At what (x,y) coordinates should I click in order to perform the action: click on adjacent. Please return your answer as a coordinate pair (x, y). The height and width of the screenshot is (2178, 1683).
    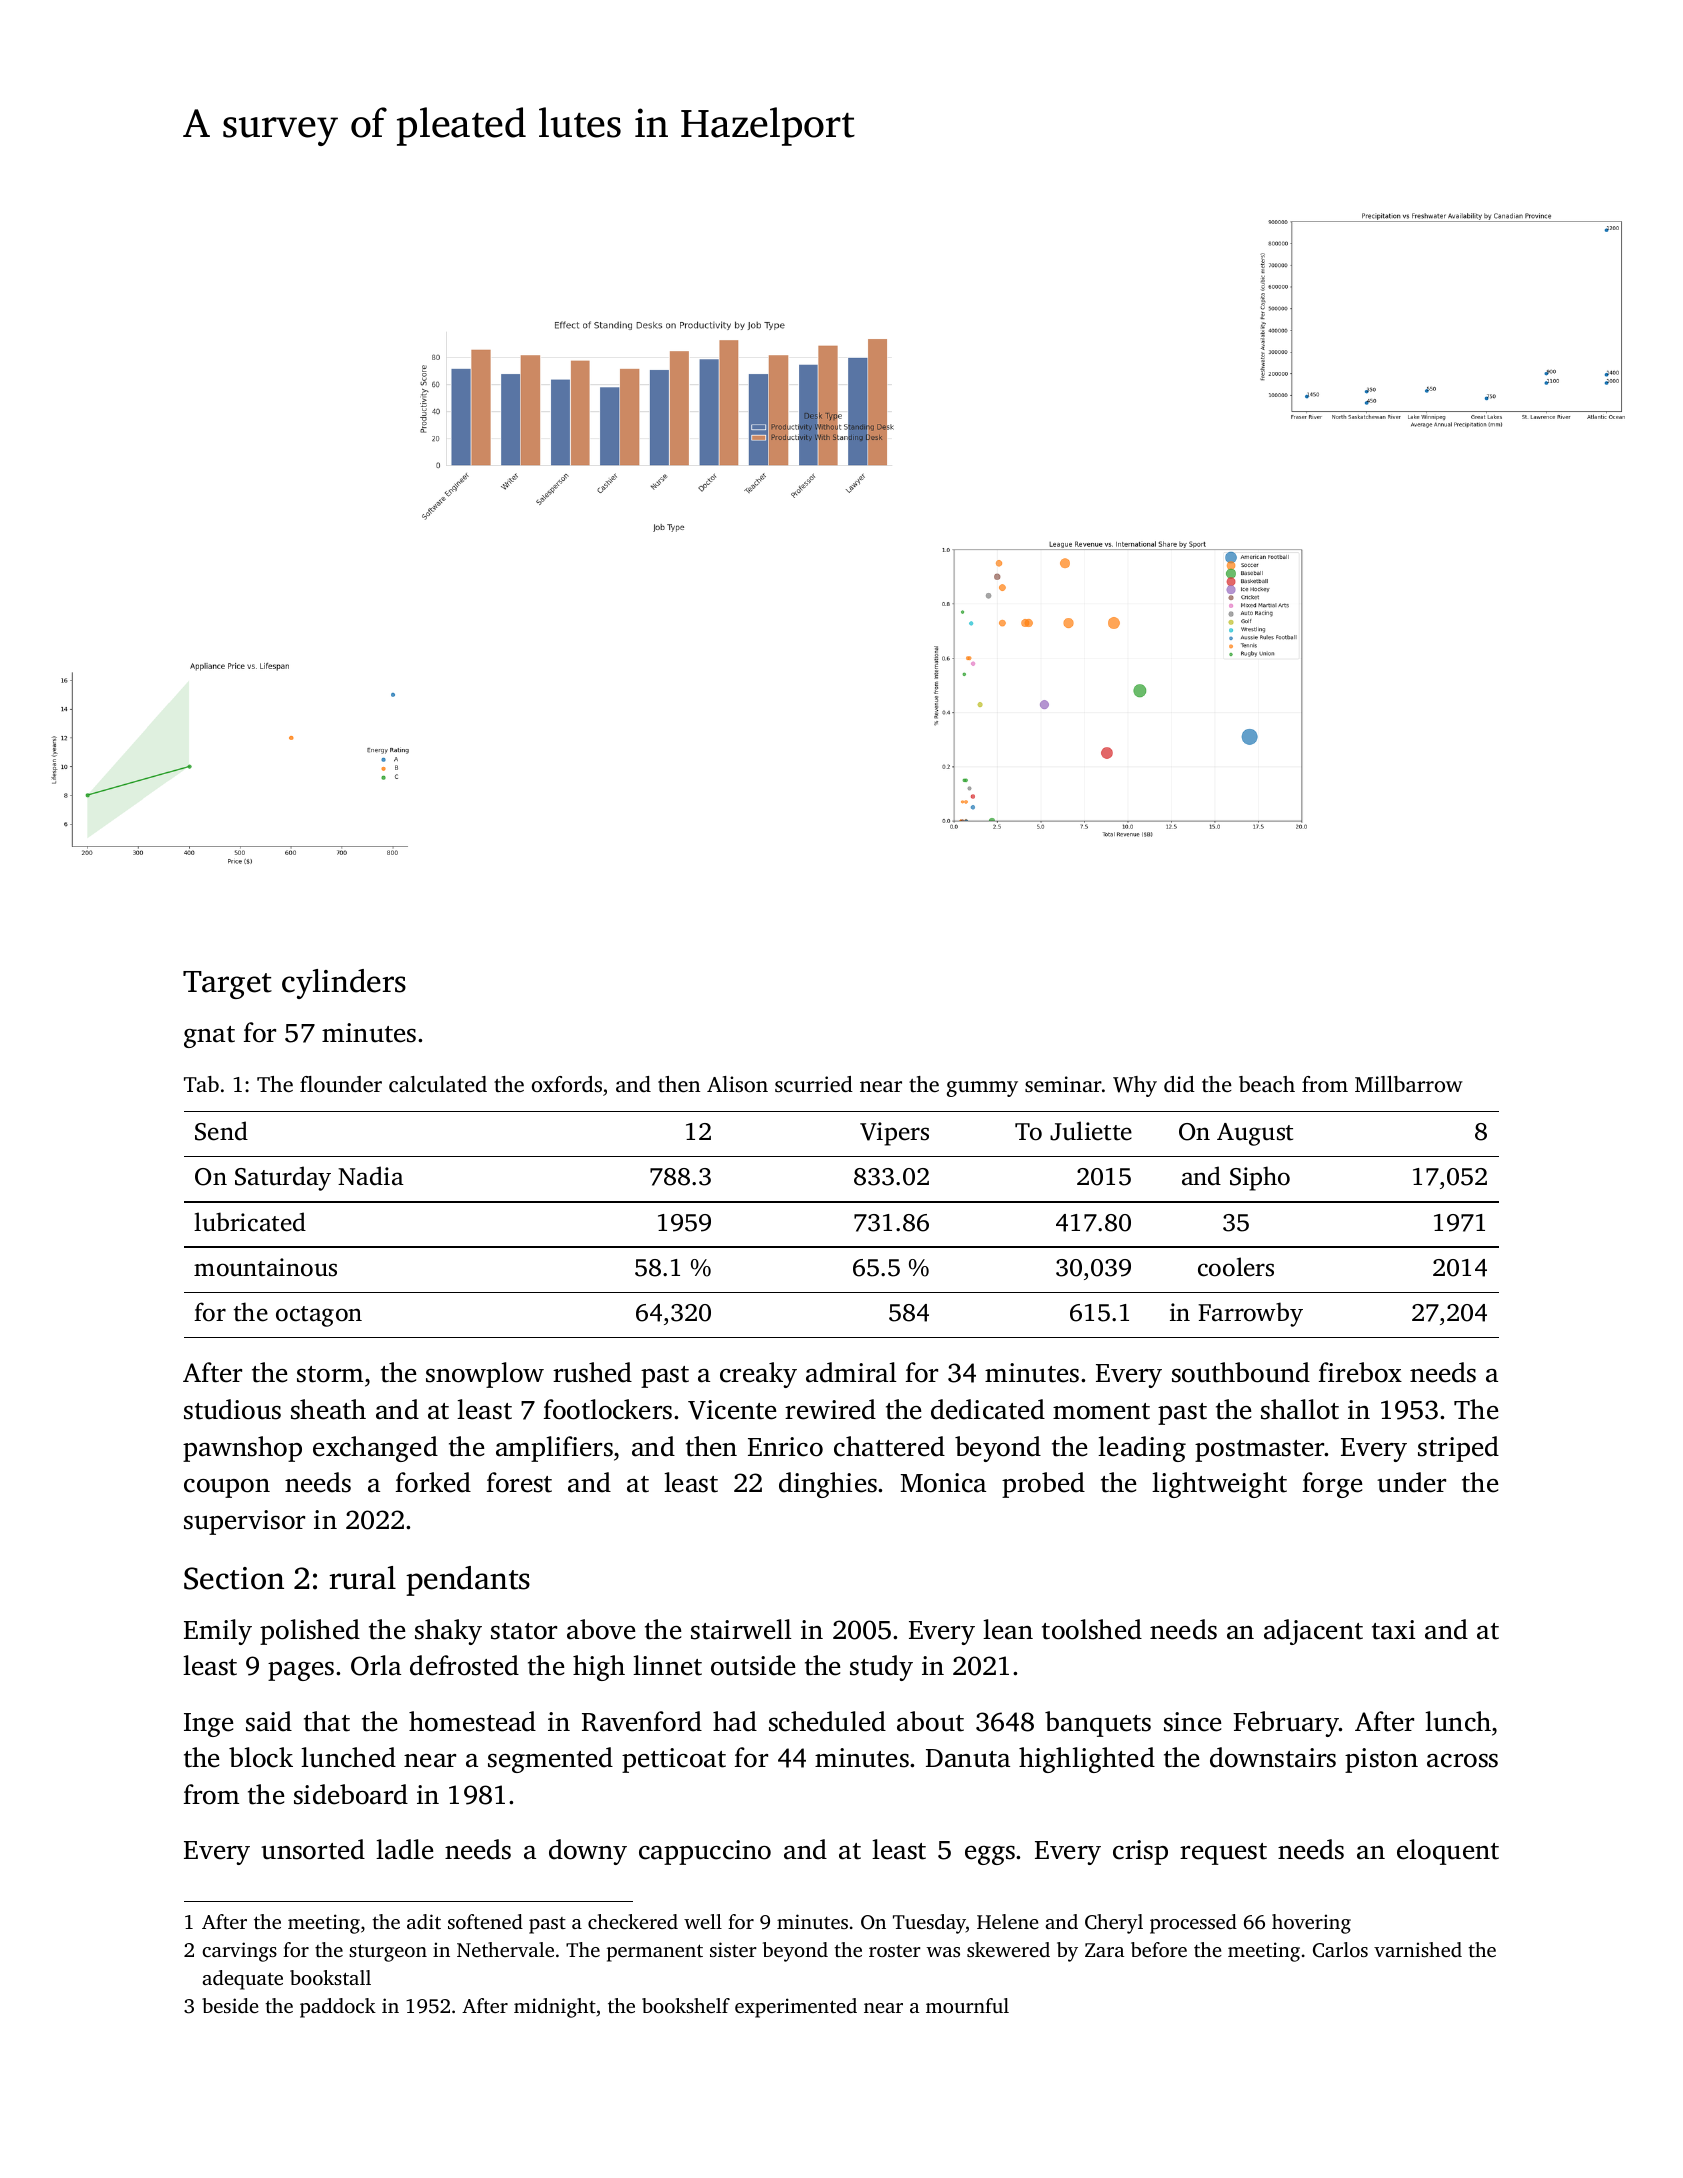
    Looking at the image, I should click on (1313, 1632).
